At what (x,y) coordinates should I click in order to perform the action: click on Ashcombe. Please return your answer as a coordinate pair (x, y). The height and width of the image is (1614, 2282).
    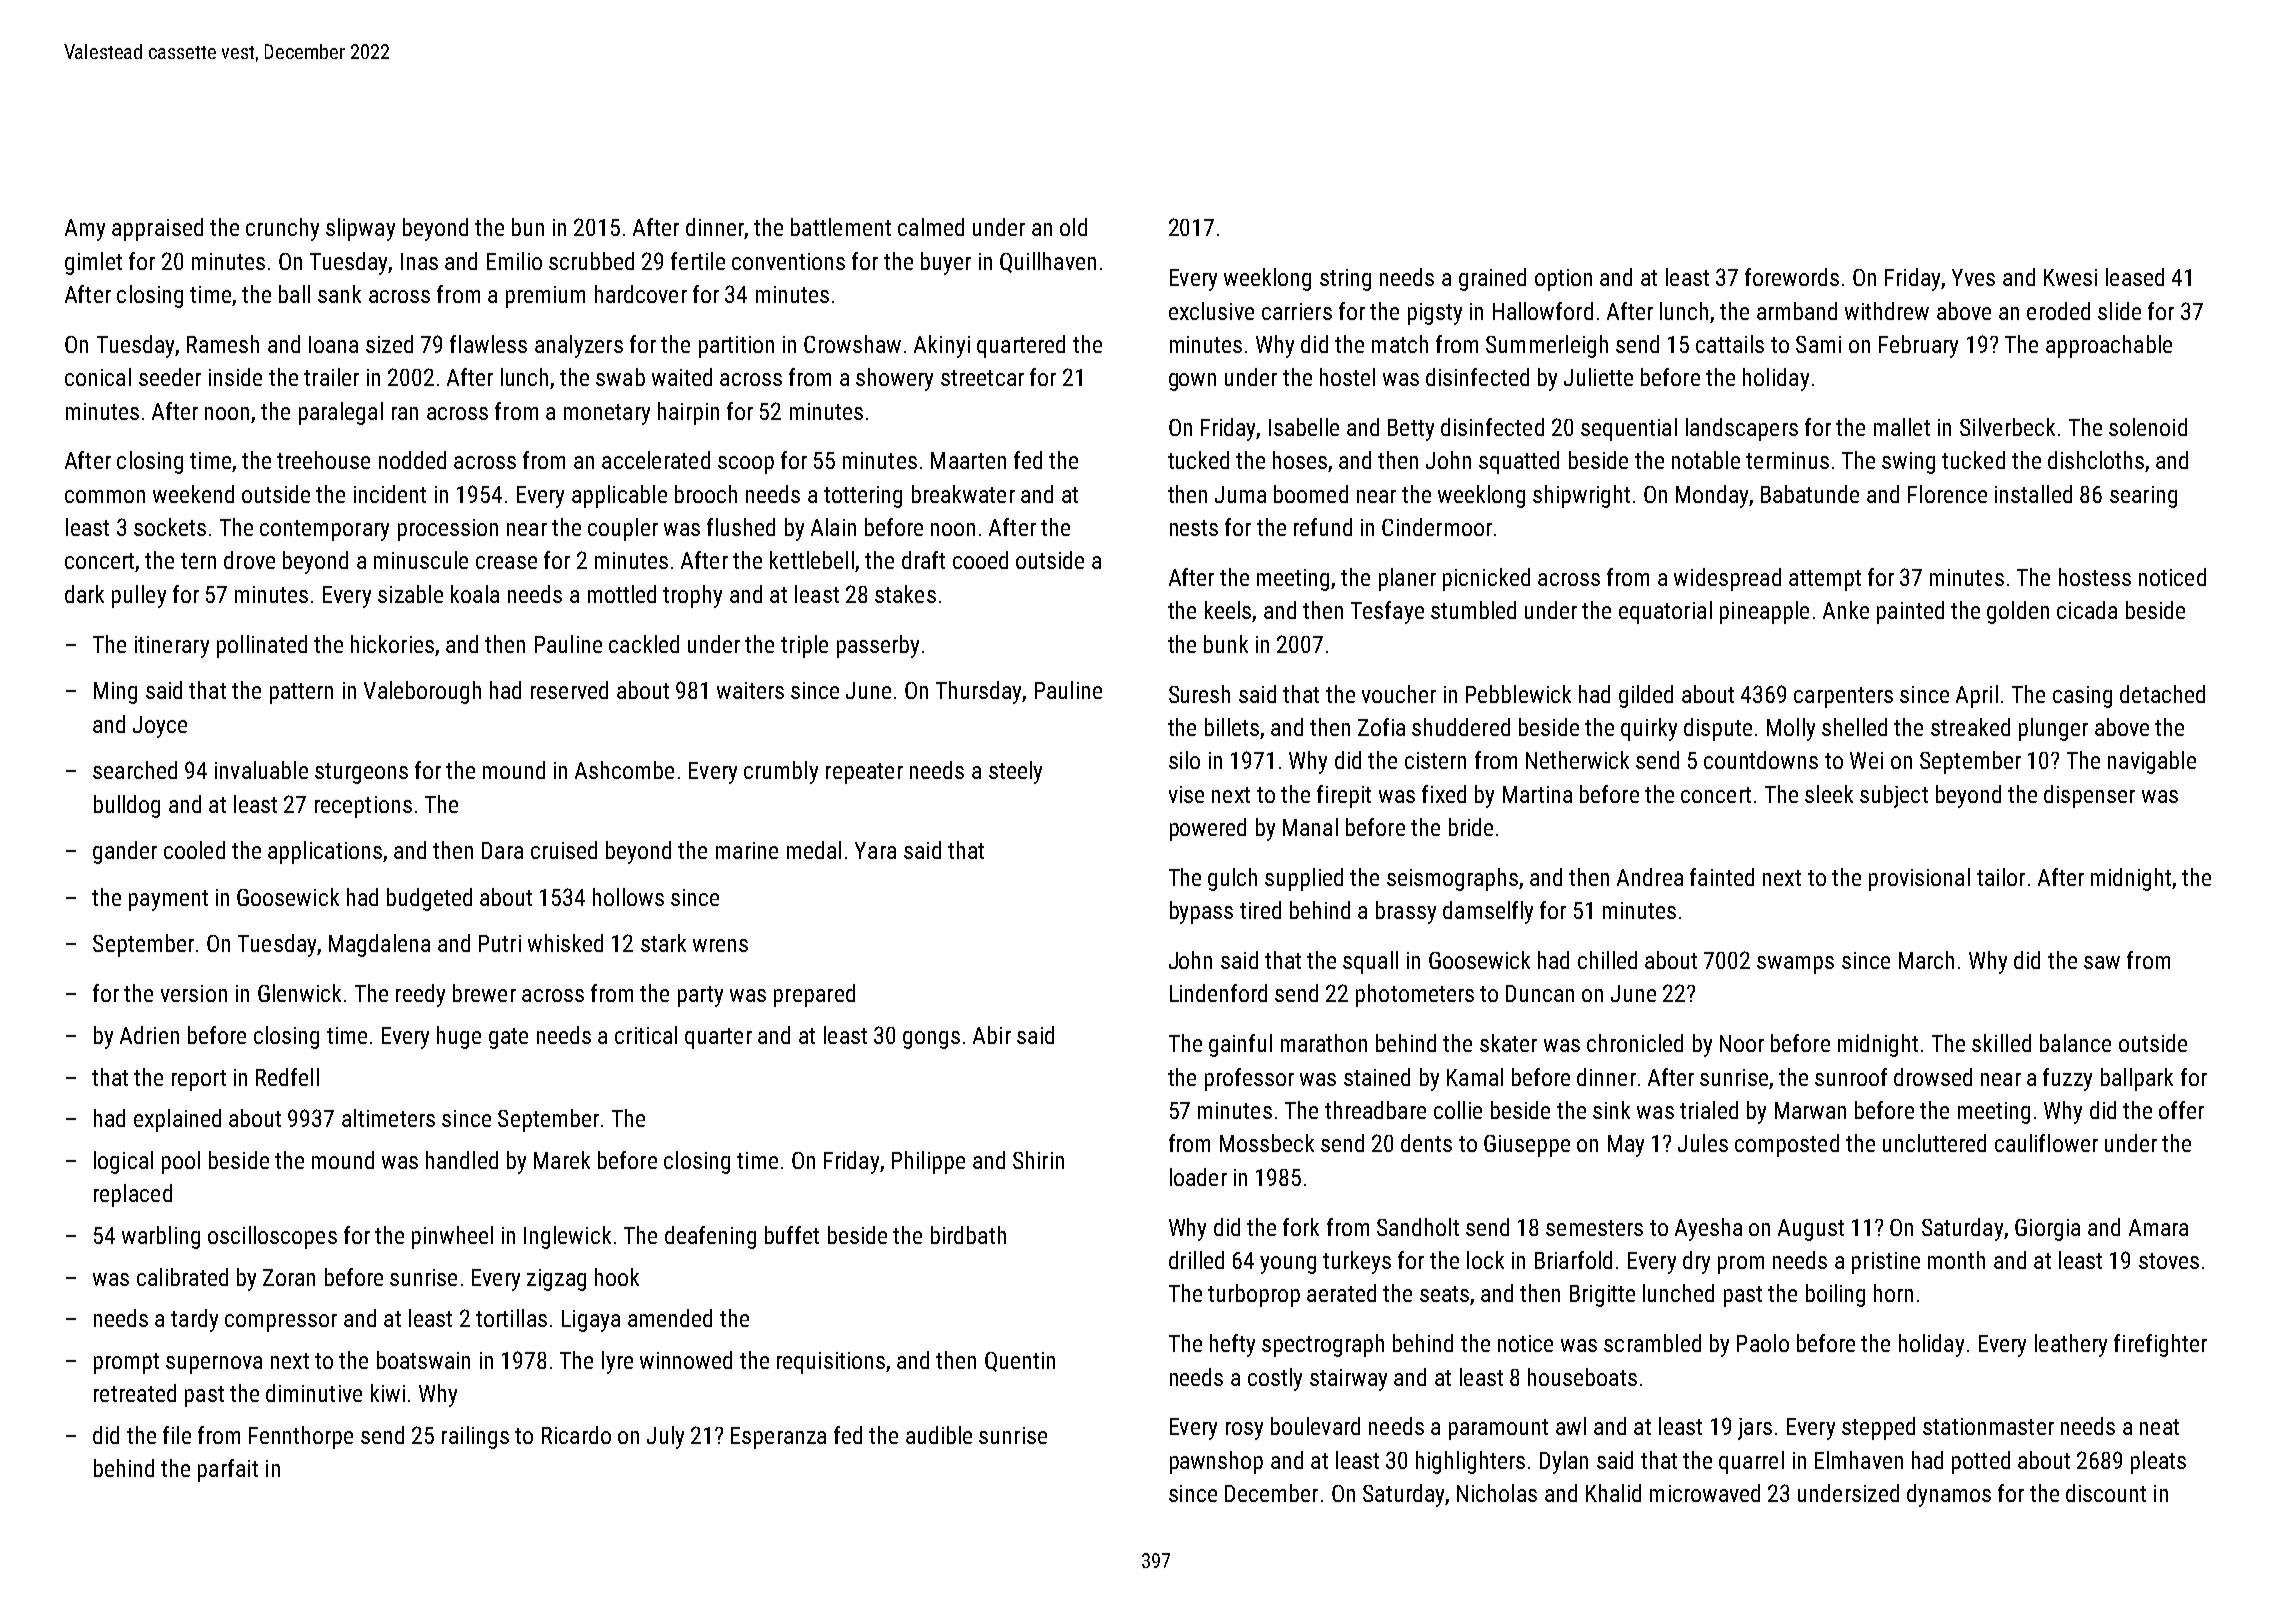
    Looking at the image, I should click on (624, 770).
